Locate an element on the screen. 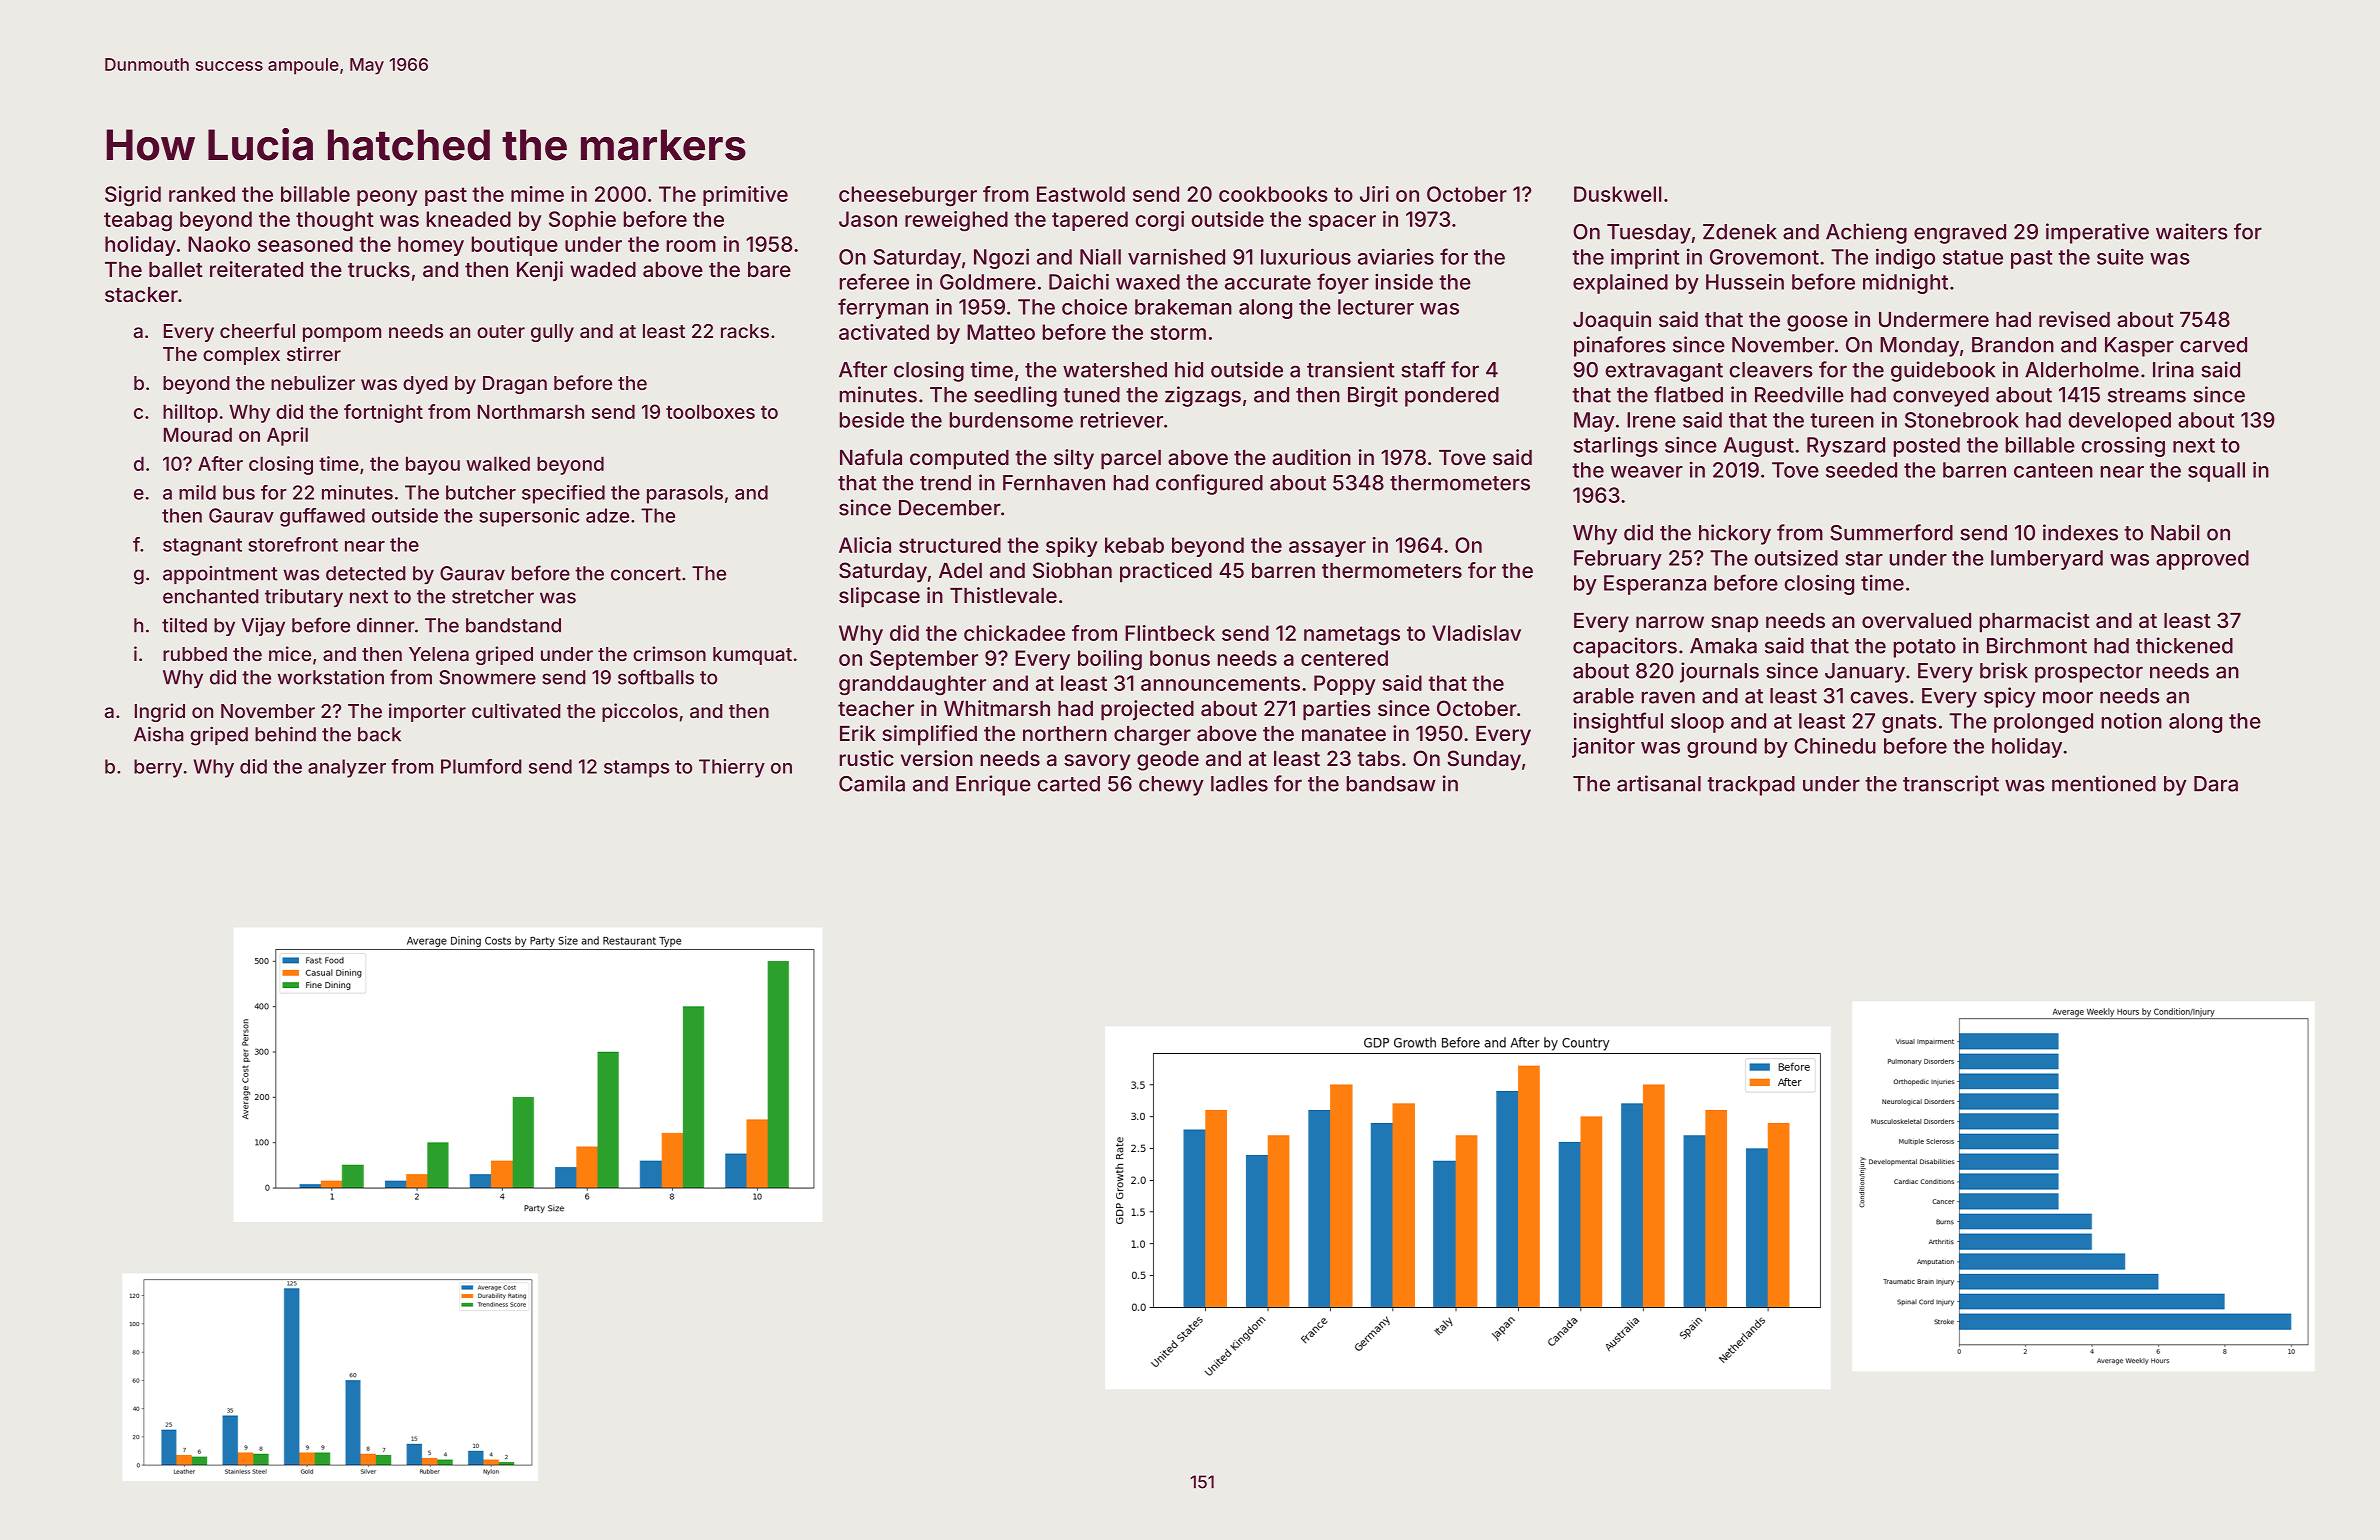 Image resolution: width=2380 pixels, height=1540 pixels. brakeman is located at coordinates (1183, 307).
